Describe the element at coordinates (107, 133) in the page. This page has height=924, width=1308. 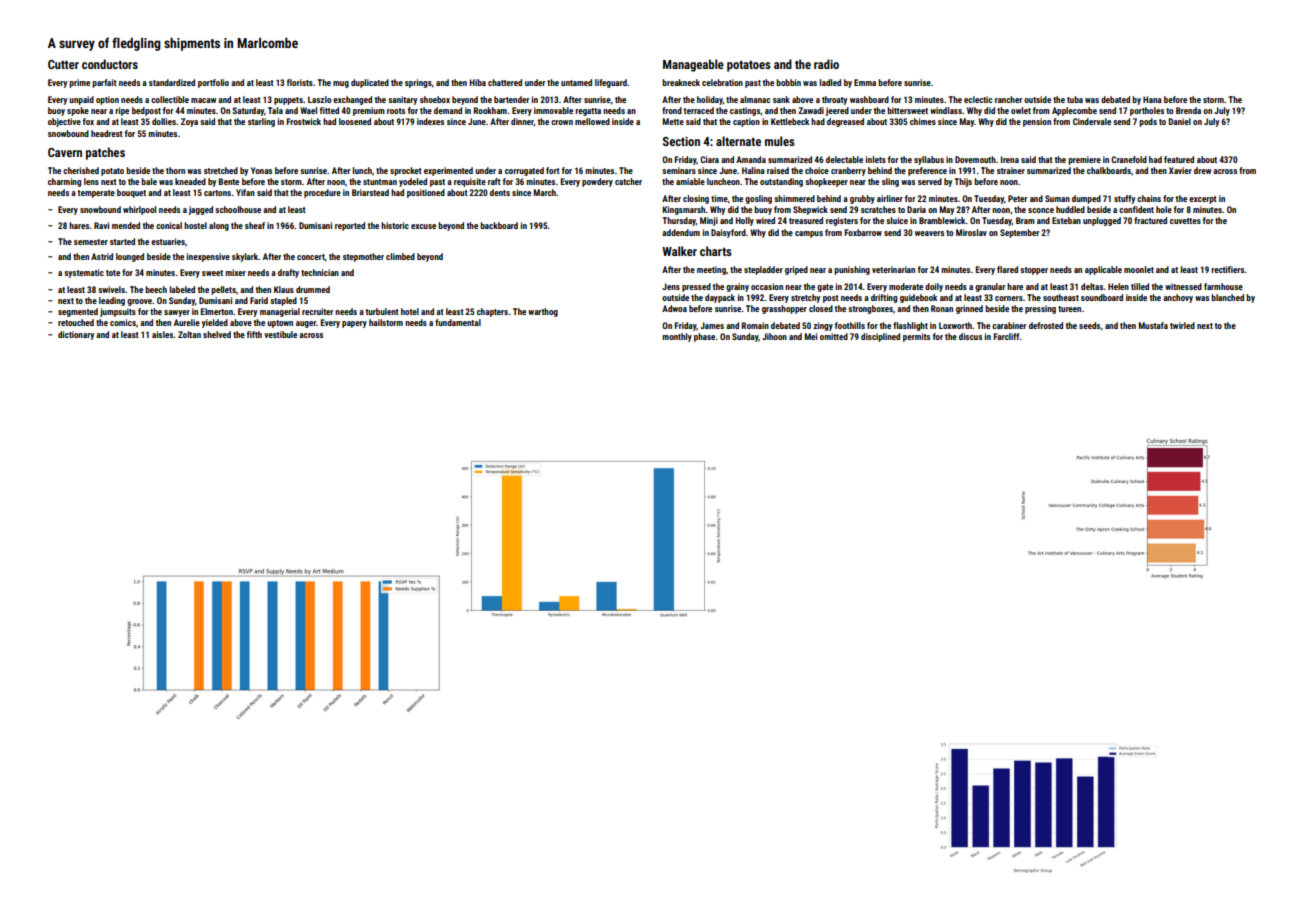
I see `headrest` at that location.
